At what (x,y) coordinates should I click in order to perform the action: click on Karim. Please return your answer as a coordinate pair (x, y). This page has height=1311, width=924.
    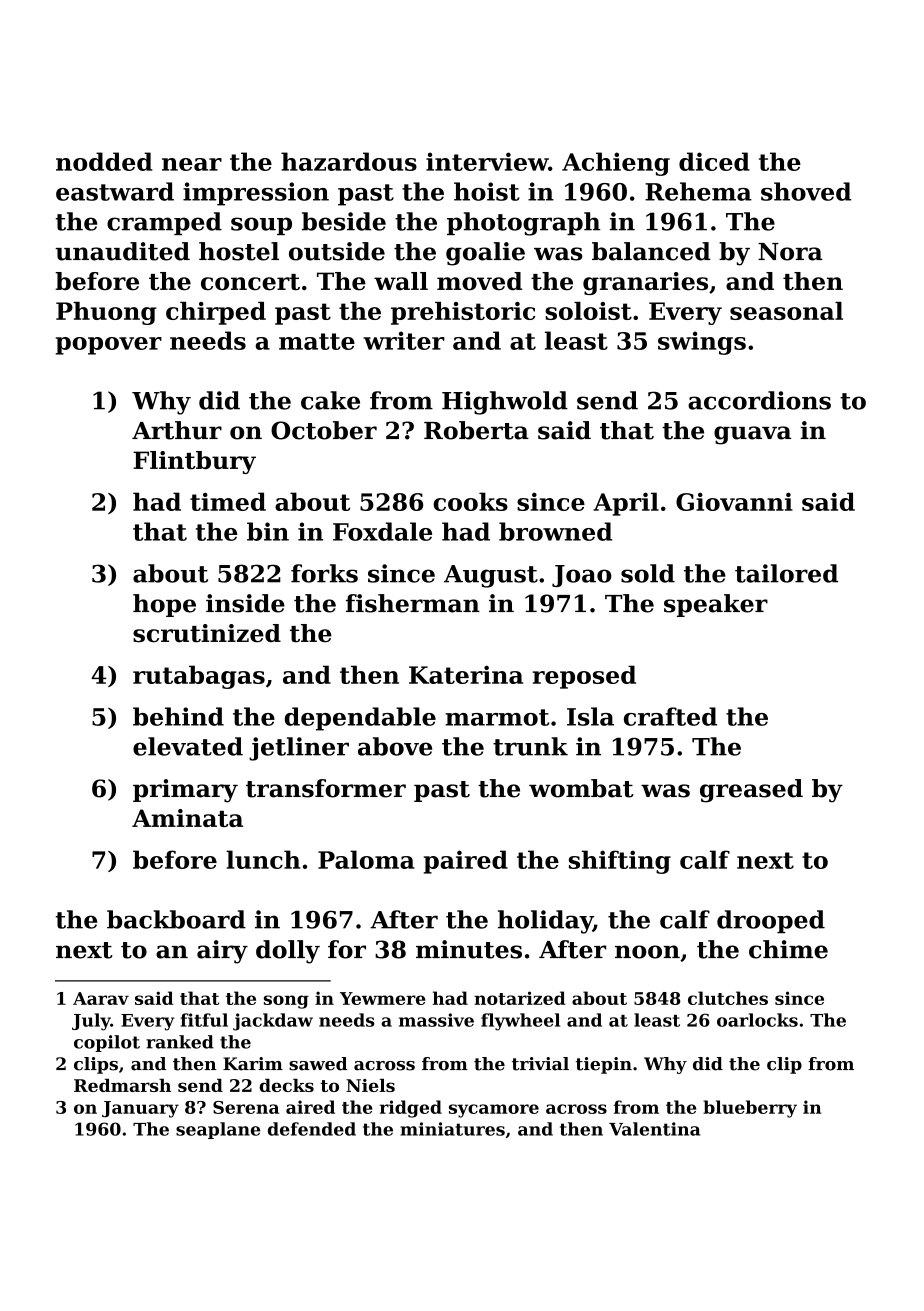
    Looking at the image, I should click on (253, 1064).
